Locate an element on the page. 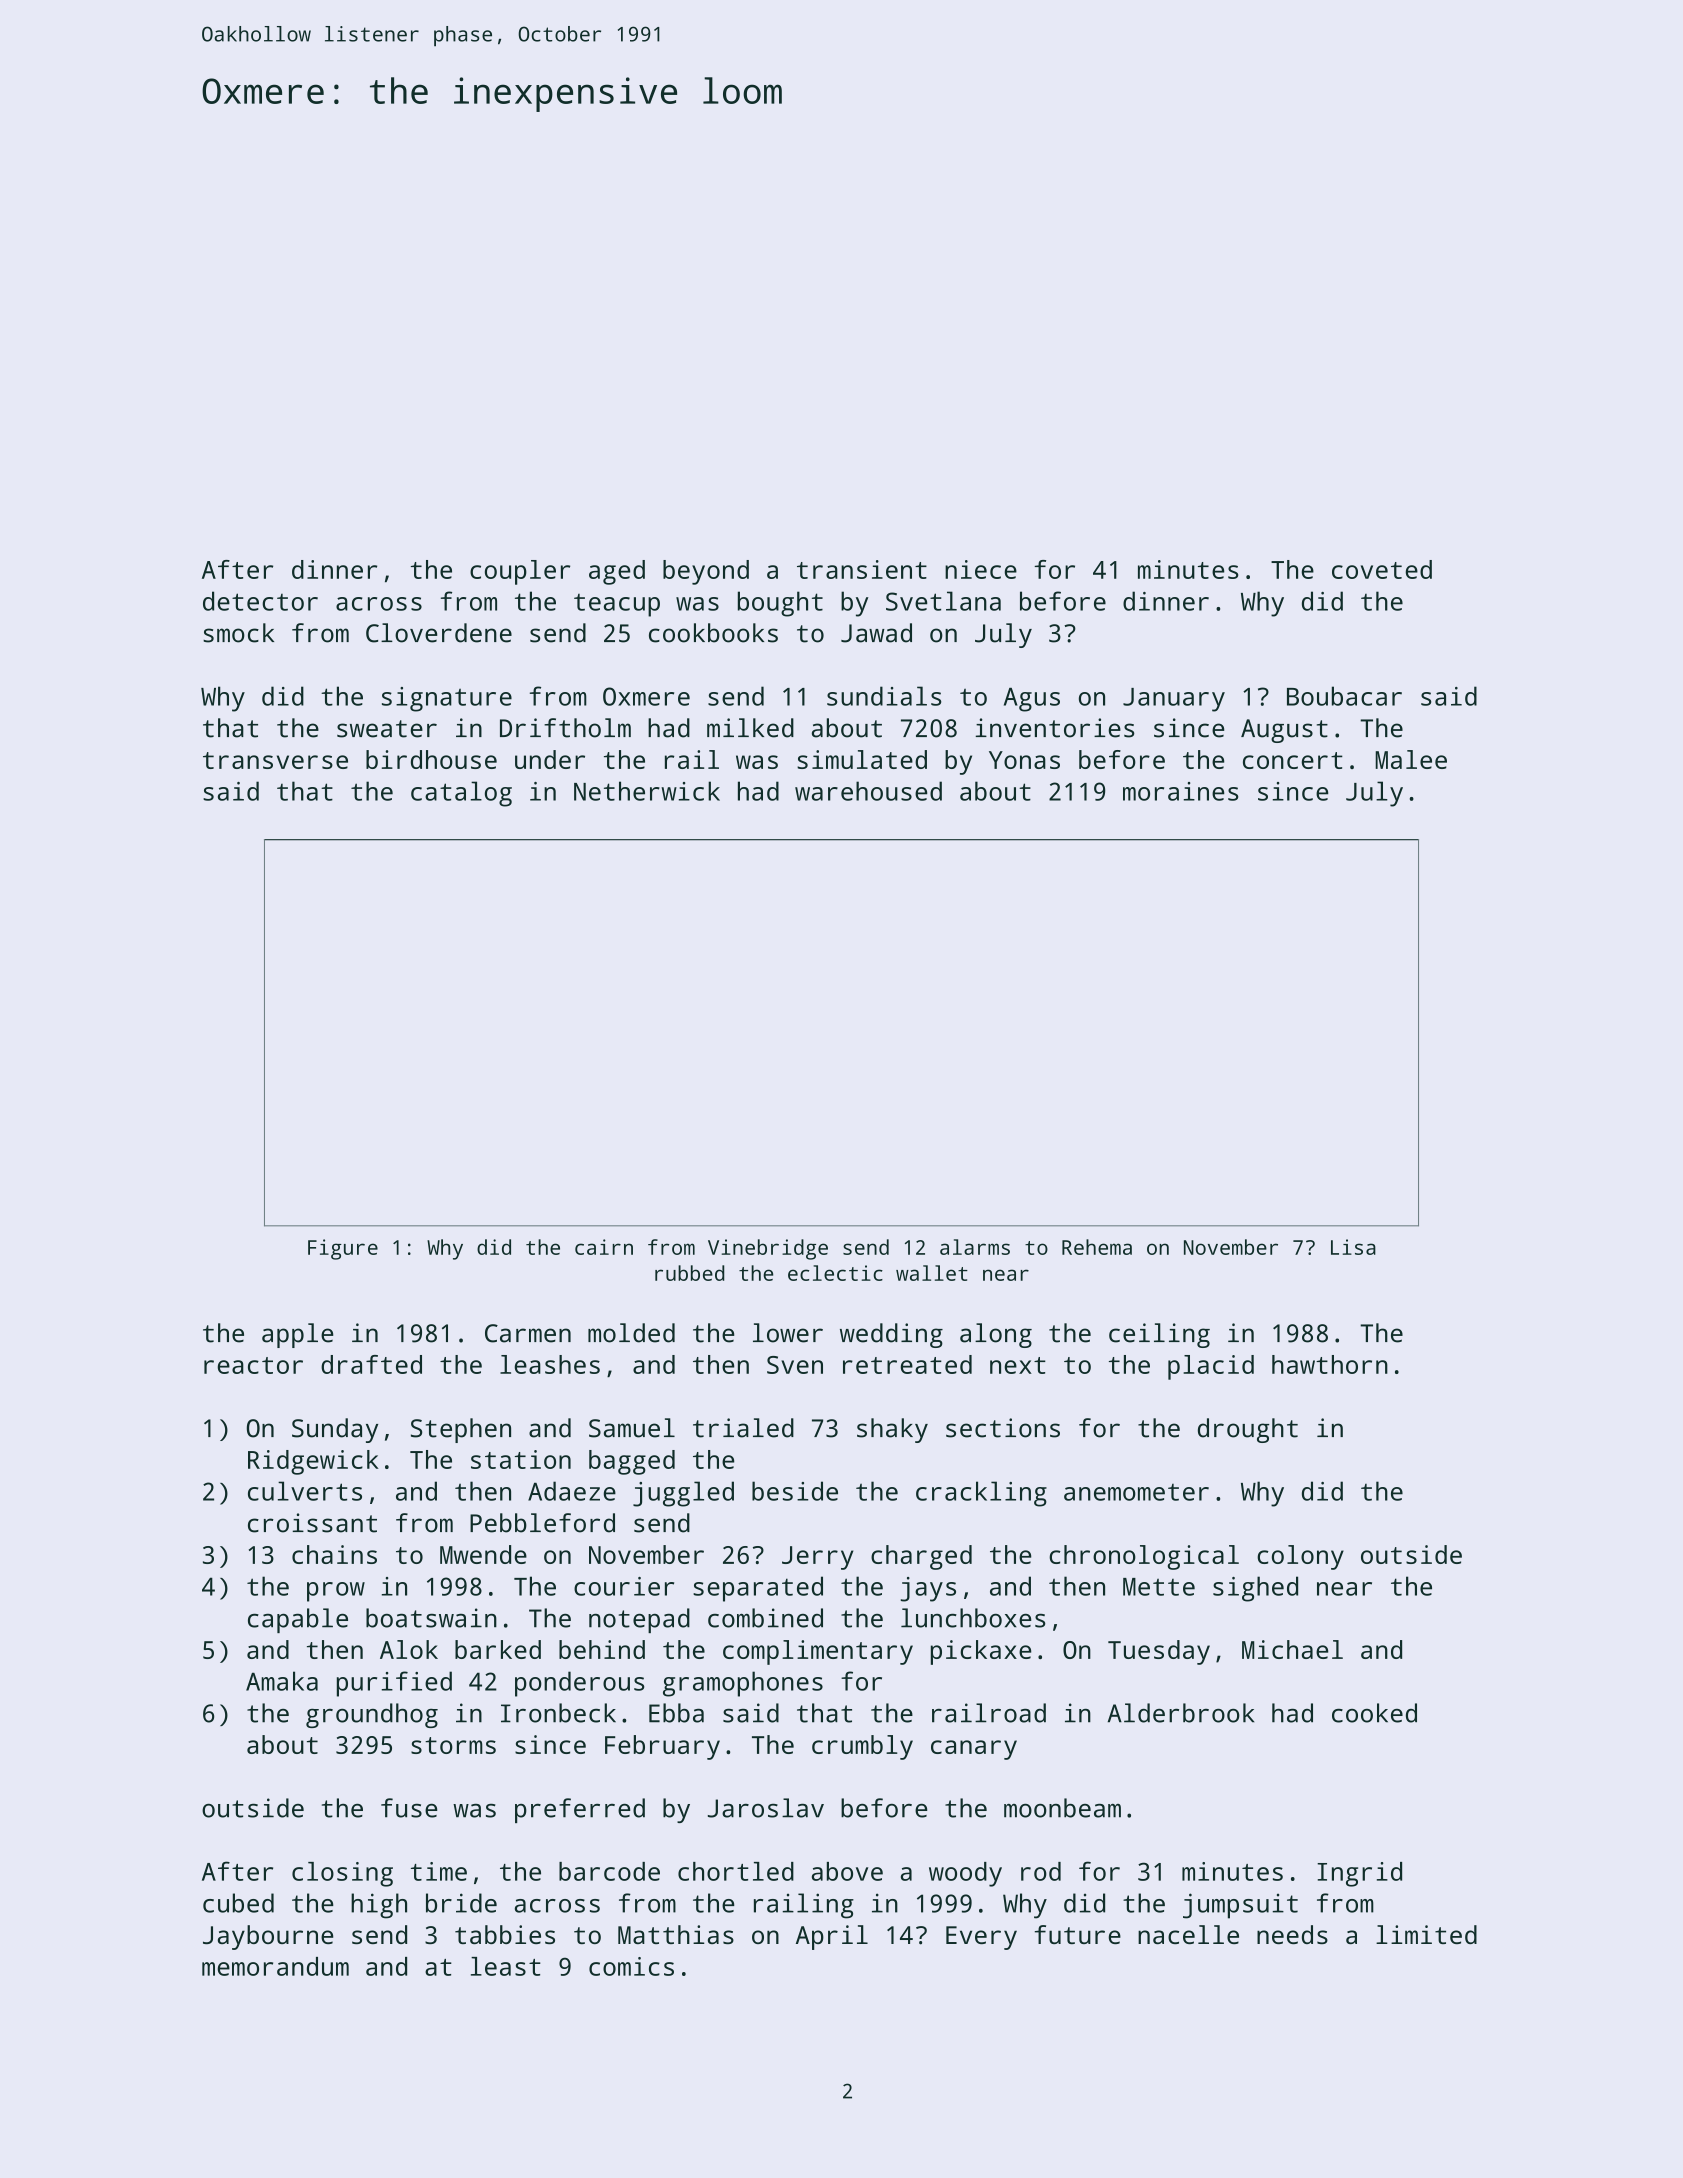 Image resolution: width=1683 pixels, height=2178 pixels. molded is located at coordinates (631, 1333).
